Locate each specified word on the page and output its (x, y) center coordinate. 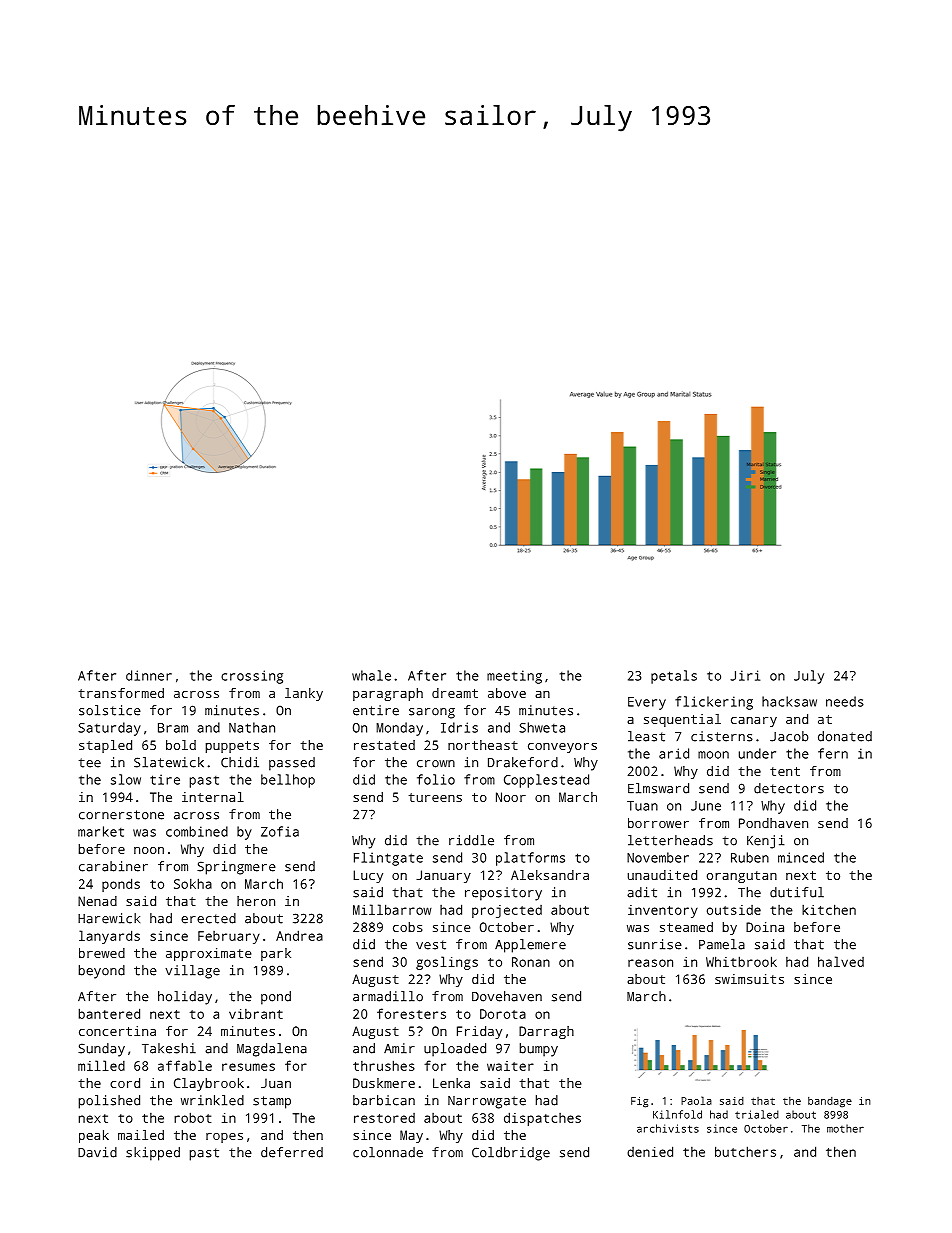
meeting (514, 677)
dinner (149, 675)
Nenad (97, 901)
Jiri (745, 675)
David (97, 1152)
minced (801, 857)
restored (384, 1118)
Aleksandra (550, 875)
